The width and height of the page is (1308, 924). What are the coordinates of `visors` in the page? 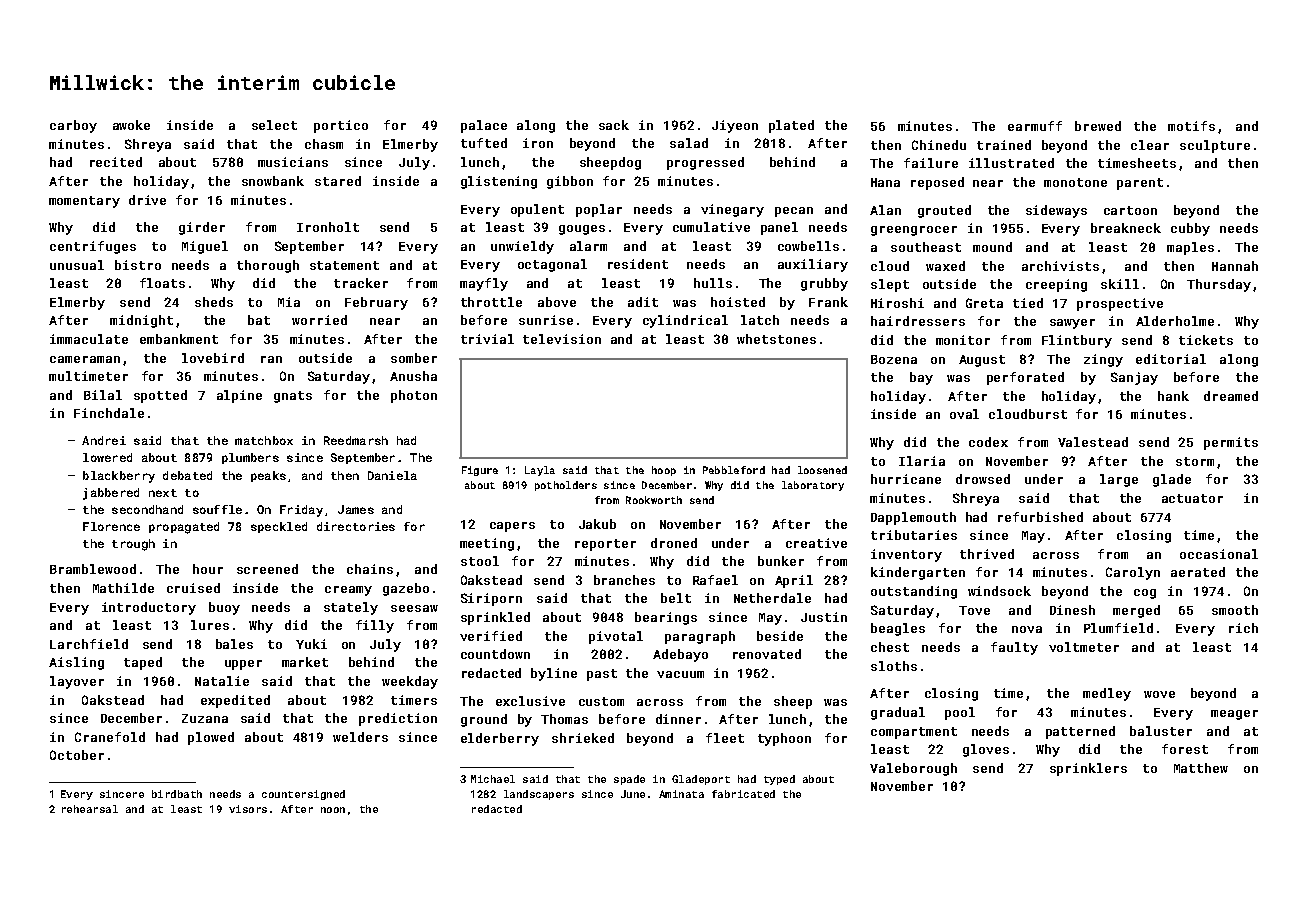 It's located at (248, 809).
